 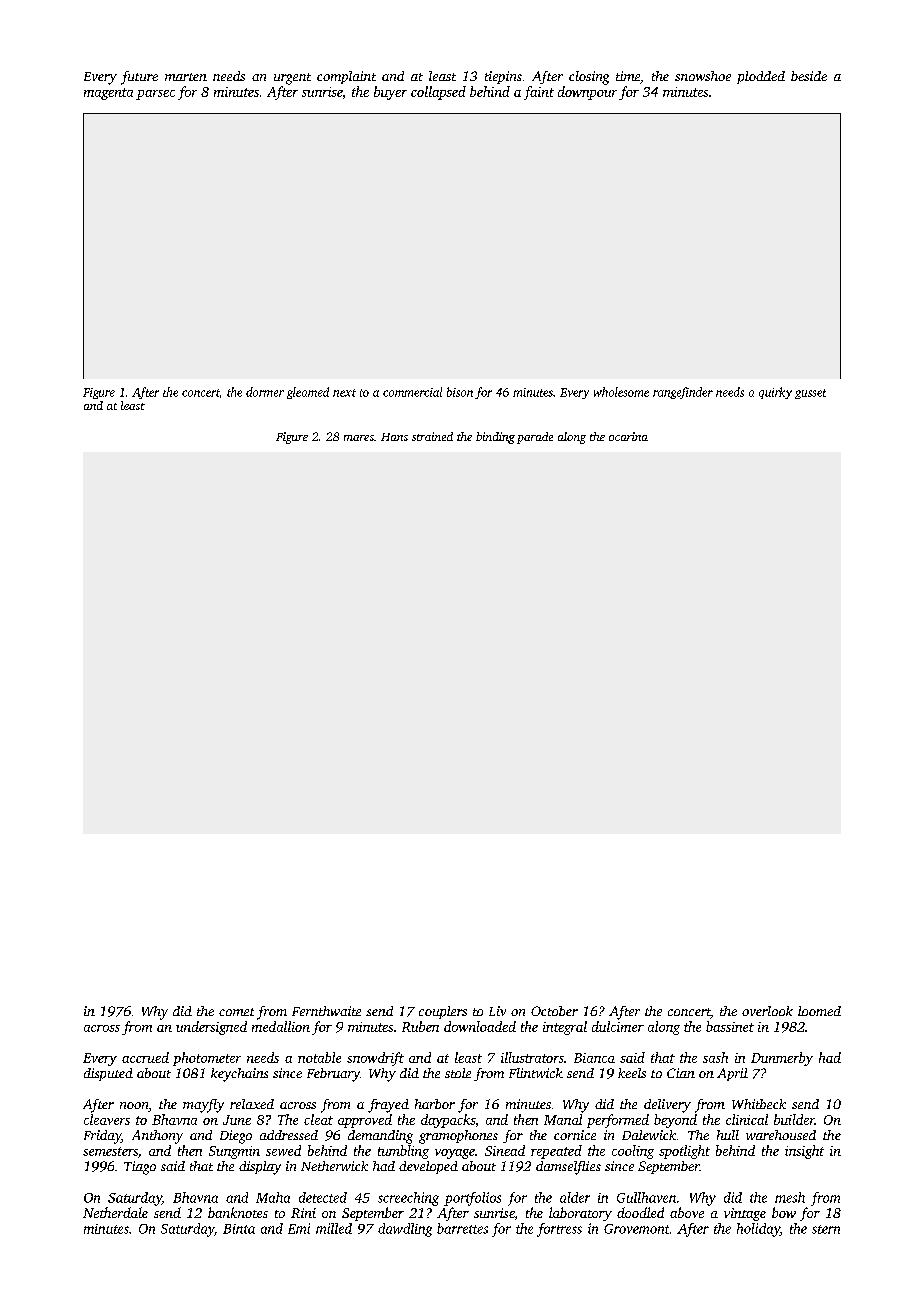 I want to click on binding, so click(x=495, y=438).
